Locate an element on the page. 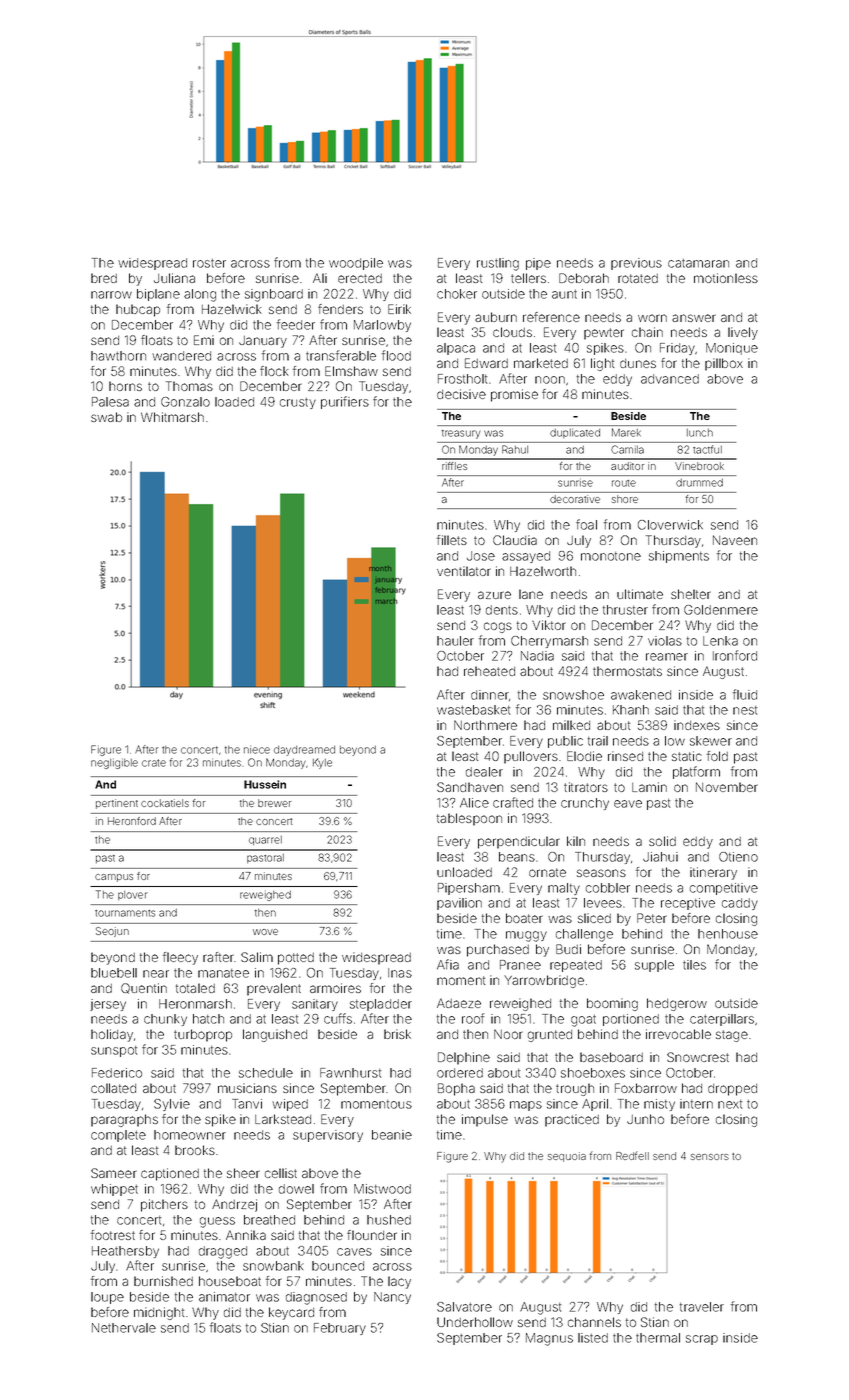  niece is located at coordinates (257, 749).
